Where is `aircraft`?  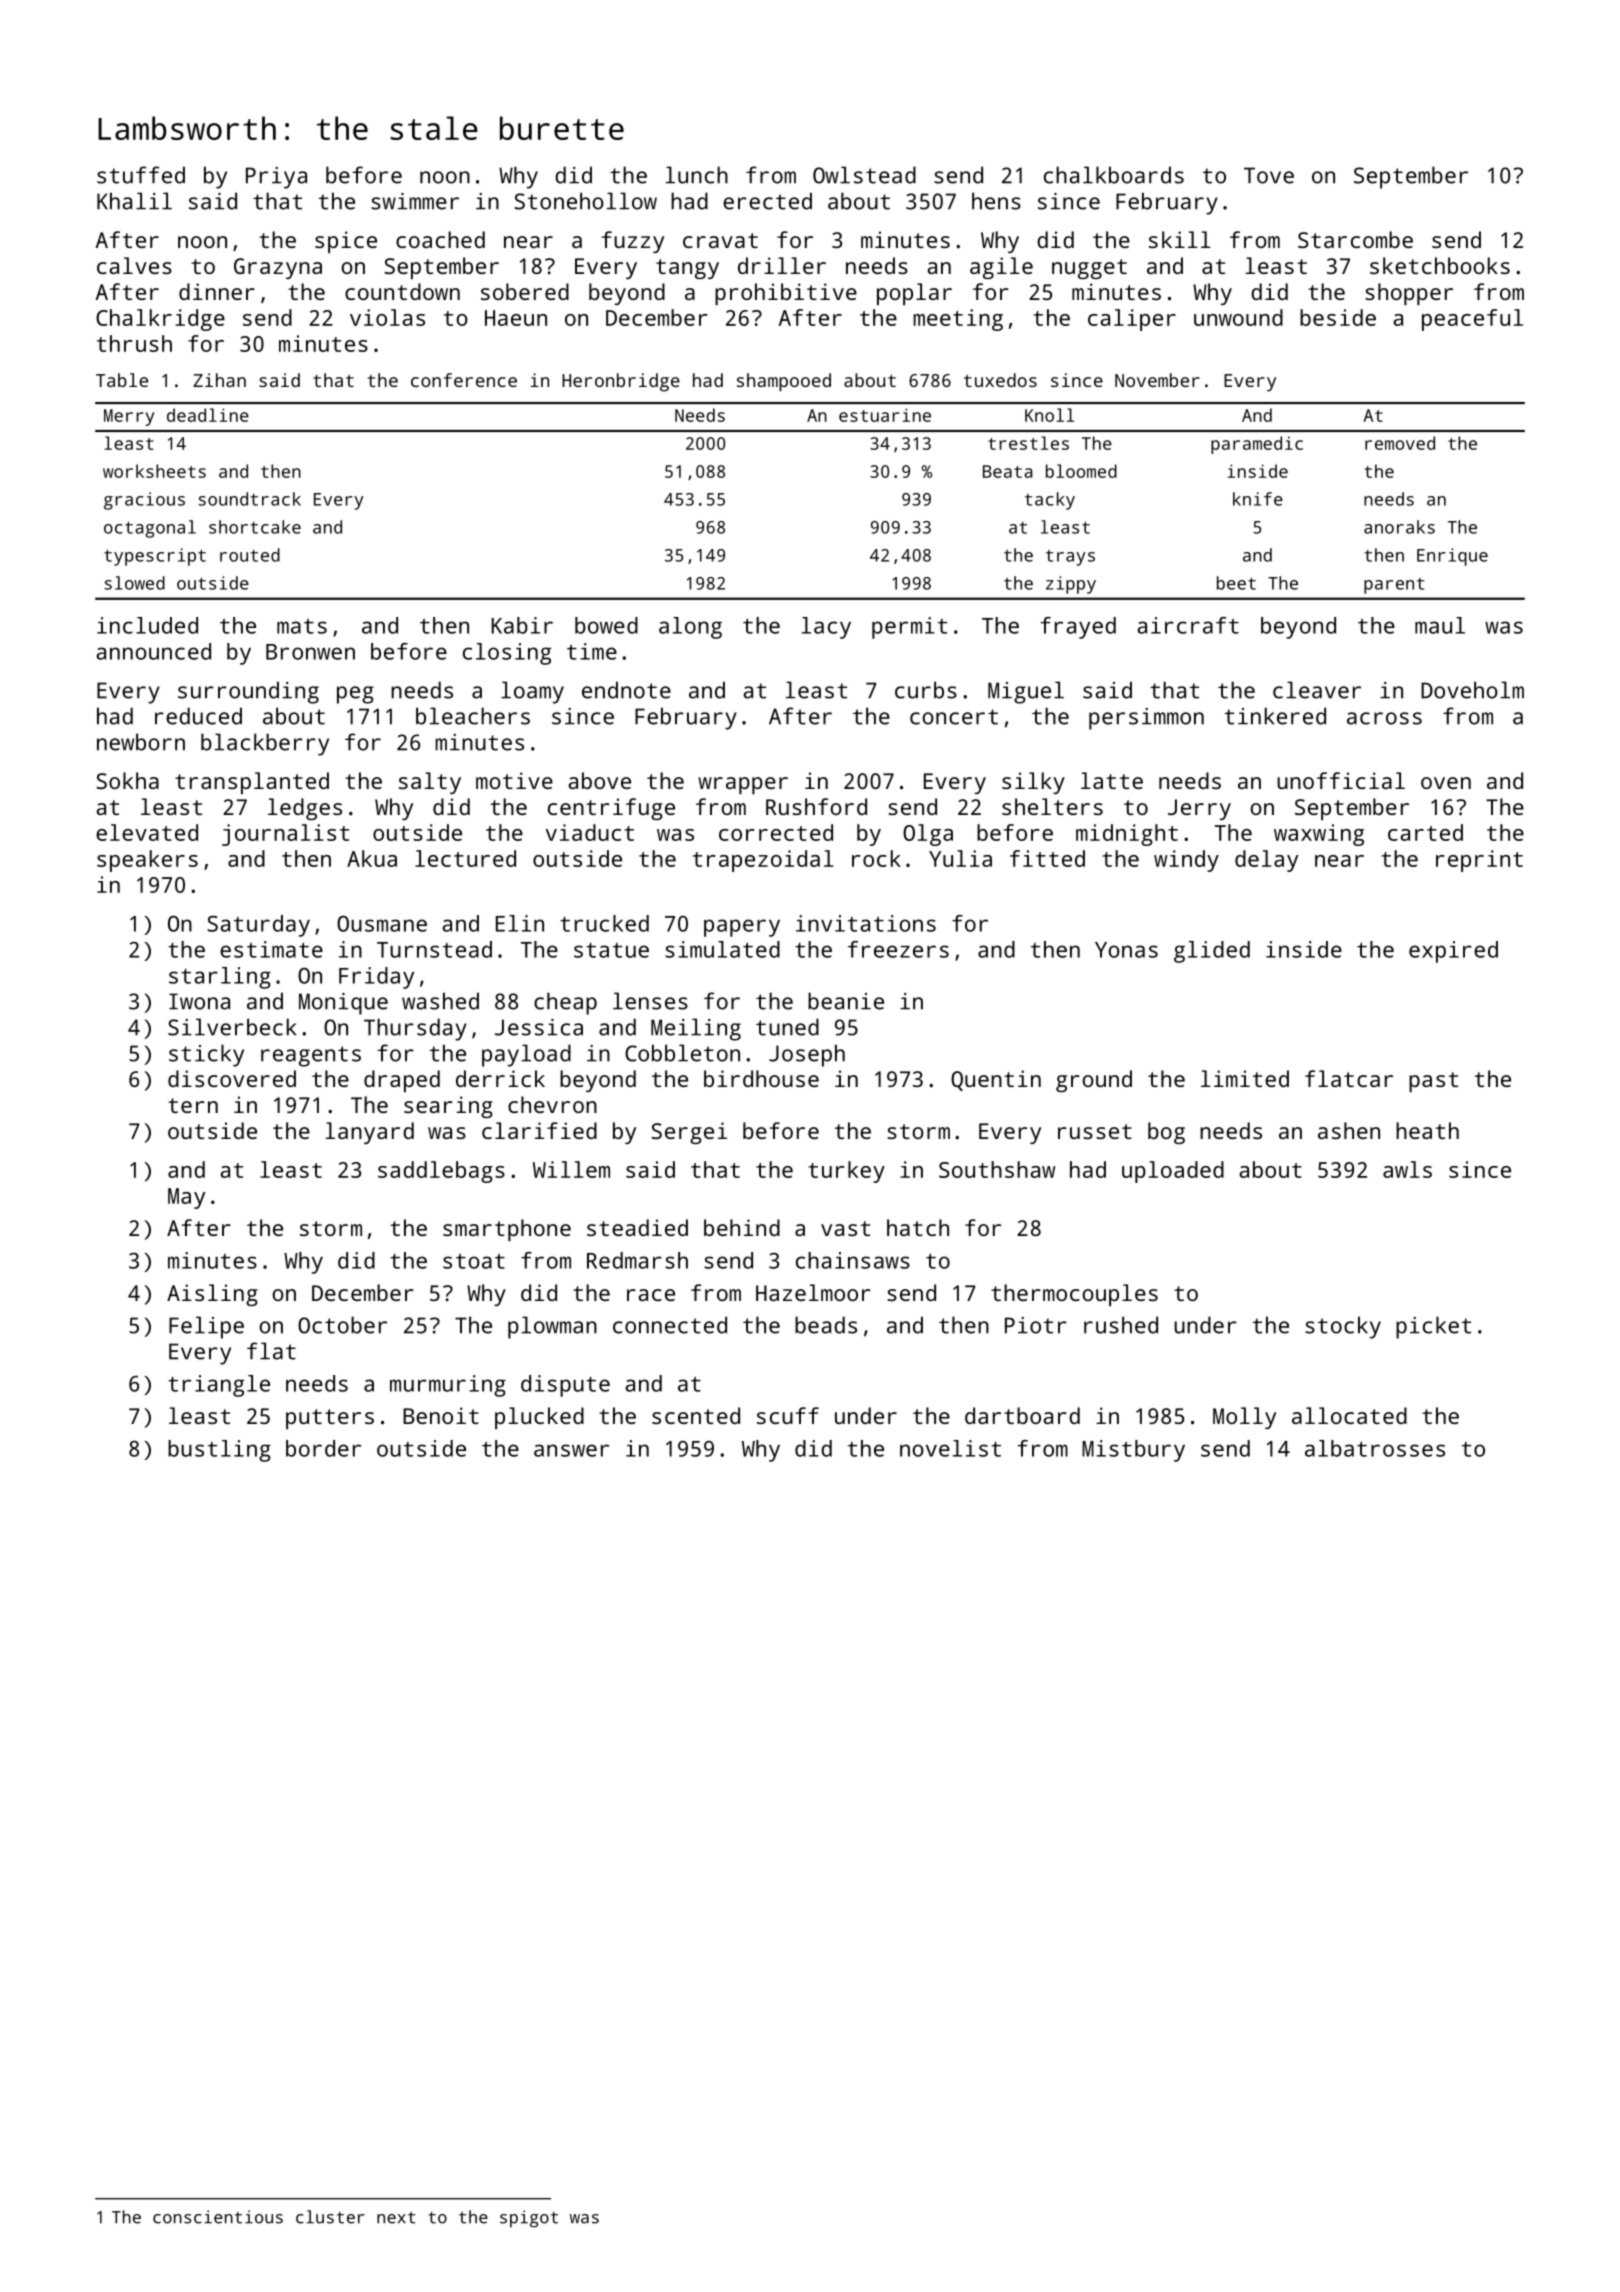
aircraft is located at coordinates (1188, 625).
